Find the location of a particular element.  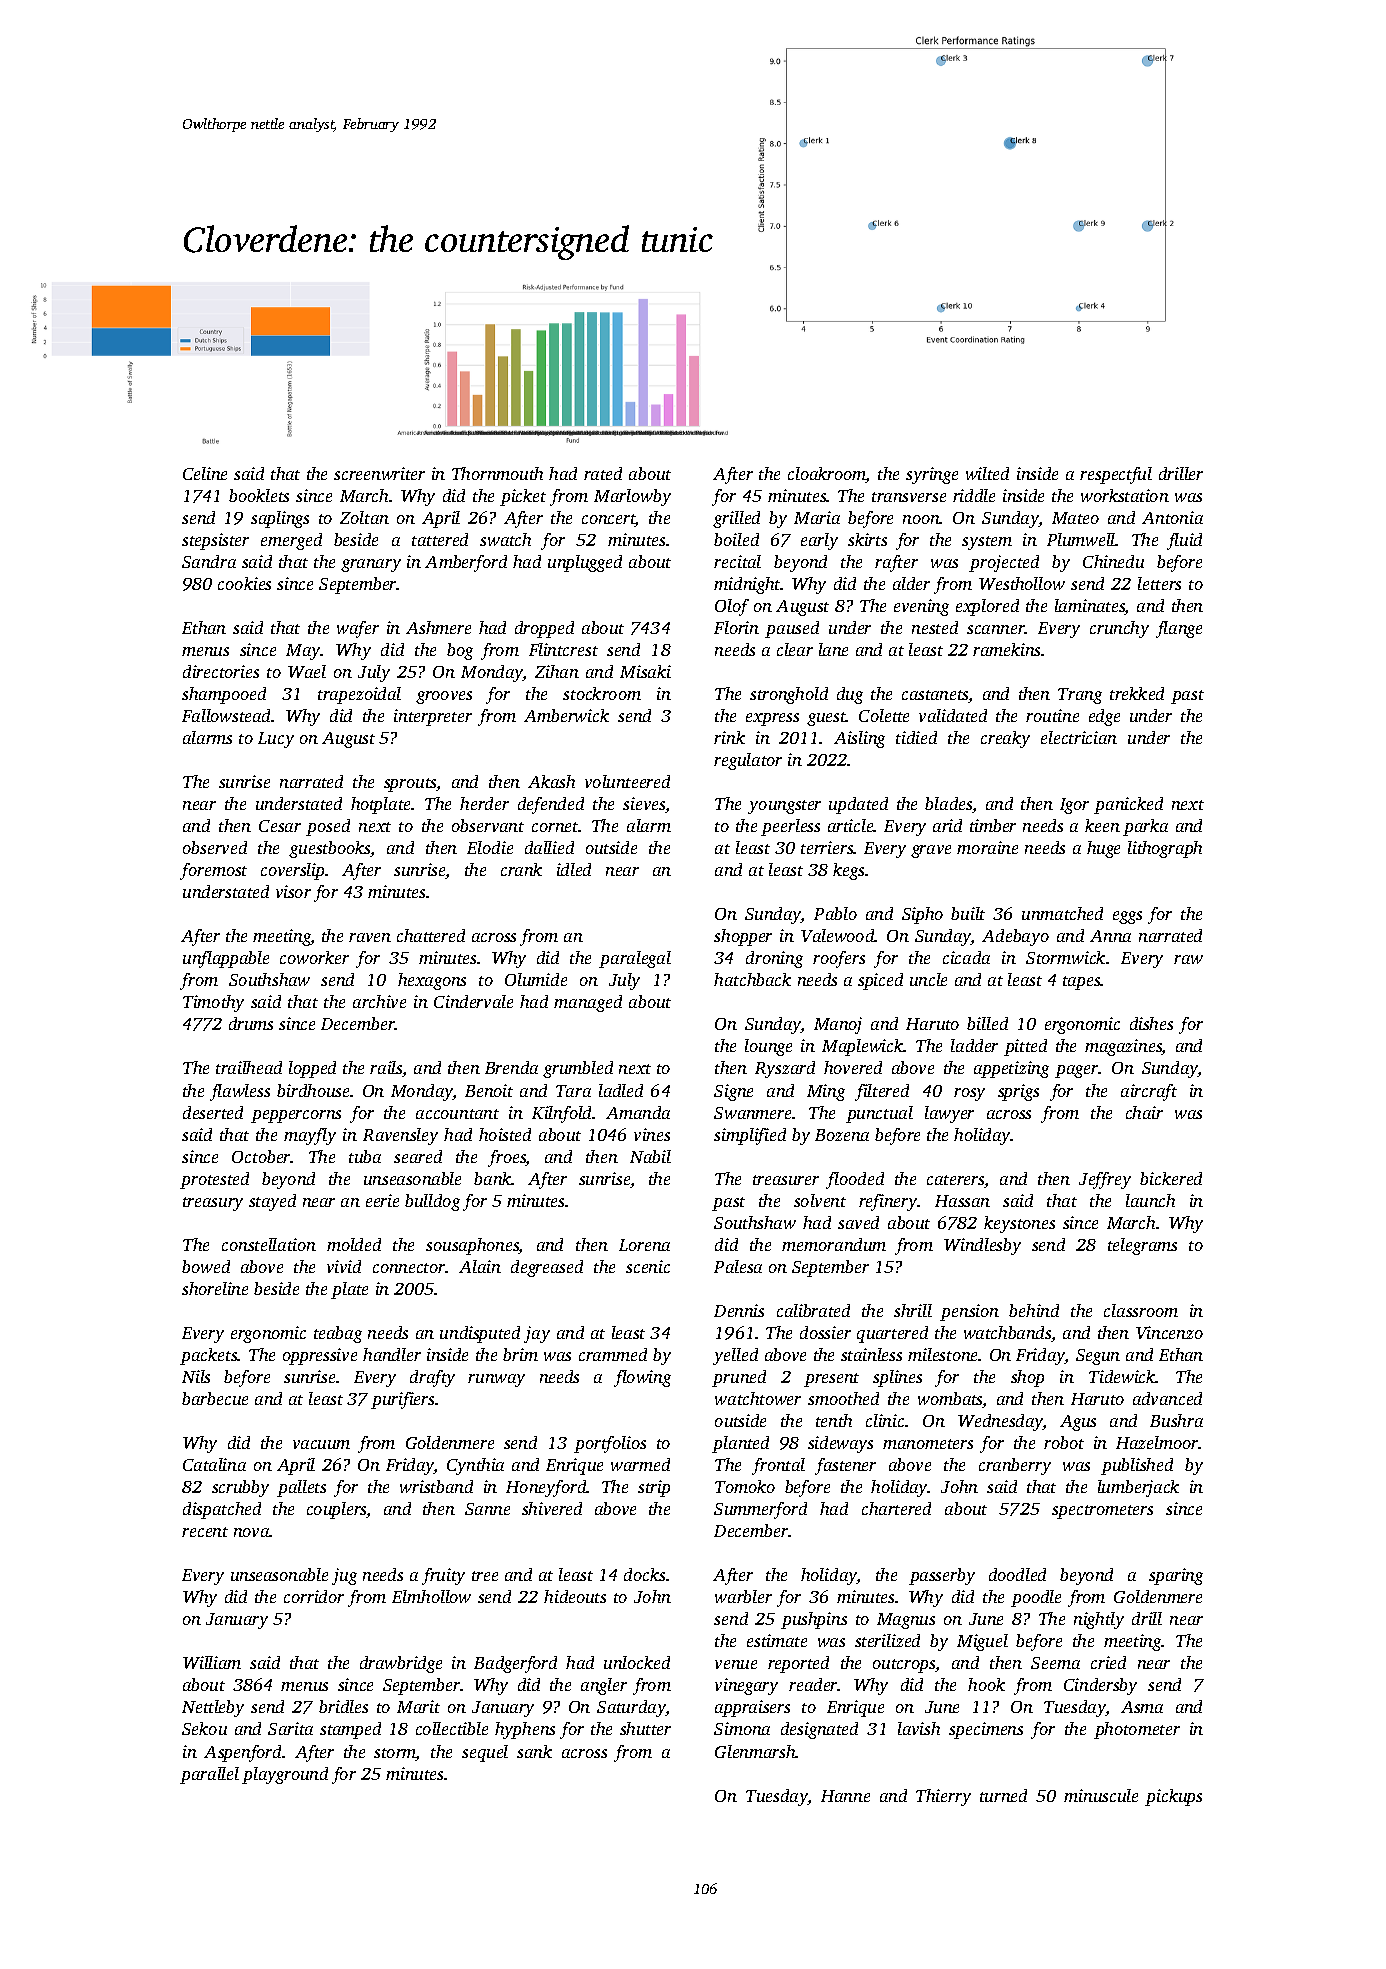

Miguel is located at coordinates (982, 1642).
